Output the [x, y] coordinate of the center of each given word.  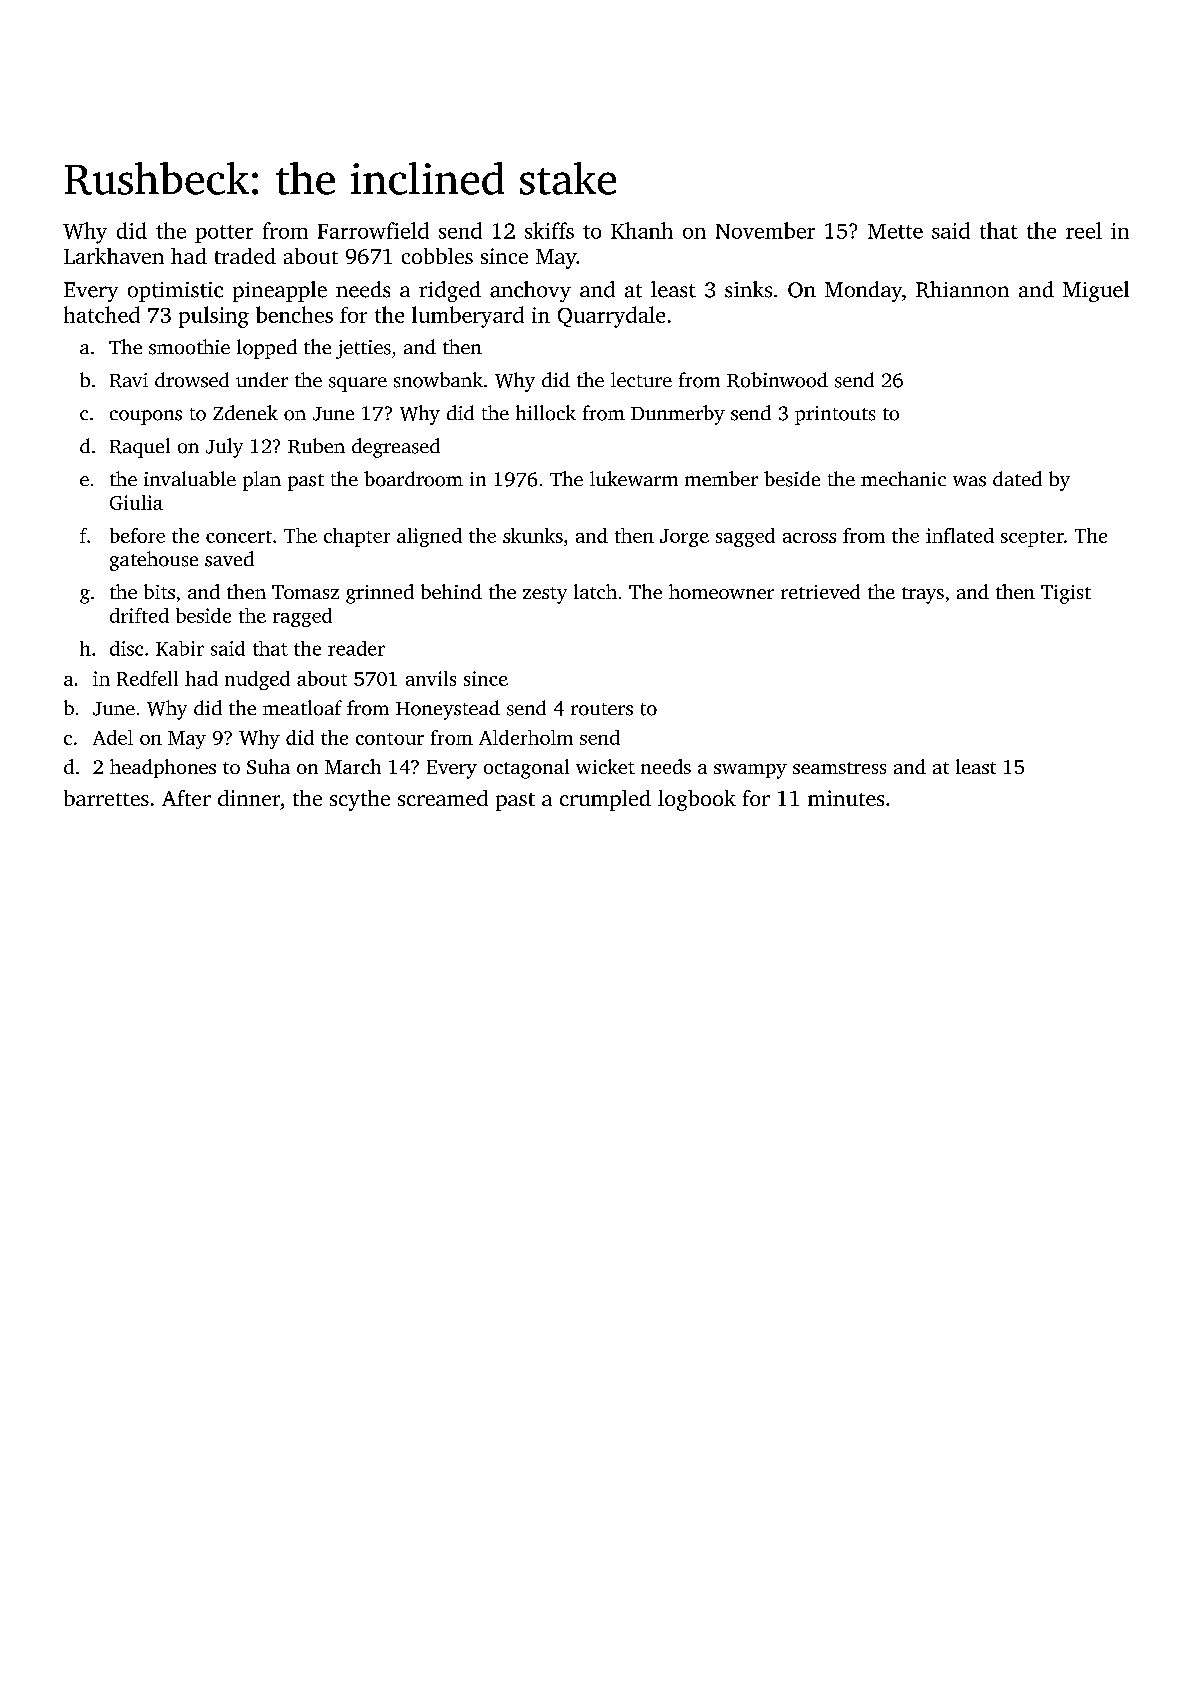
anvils [431, 678]
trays [923, 595]
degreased [396, 448]
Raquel [140, 448]
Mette [895, 231]
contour [390, 739]
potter [224, 234]
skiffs [549, 230]
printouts [835, 415]
